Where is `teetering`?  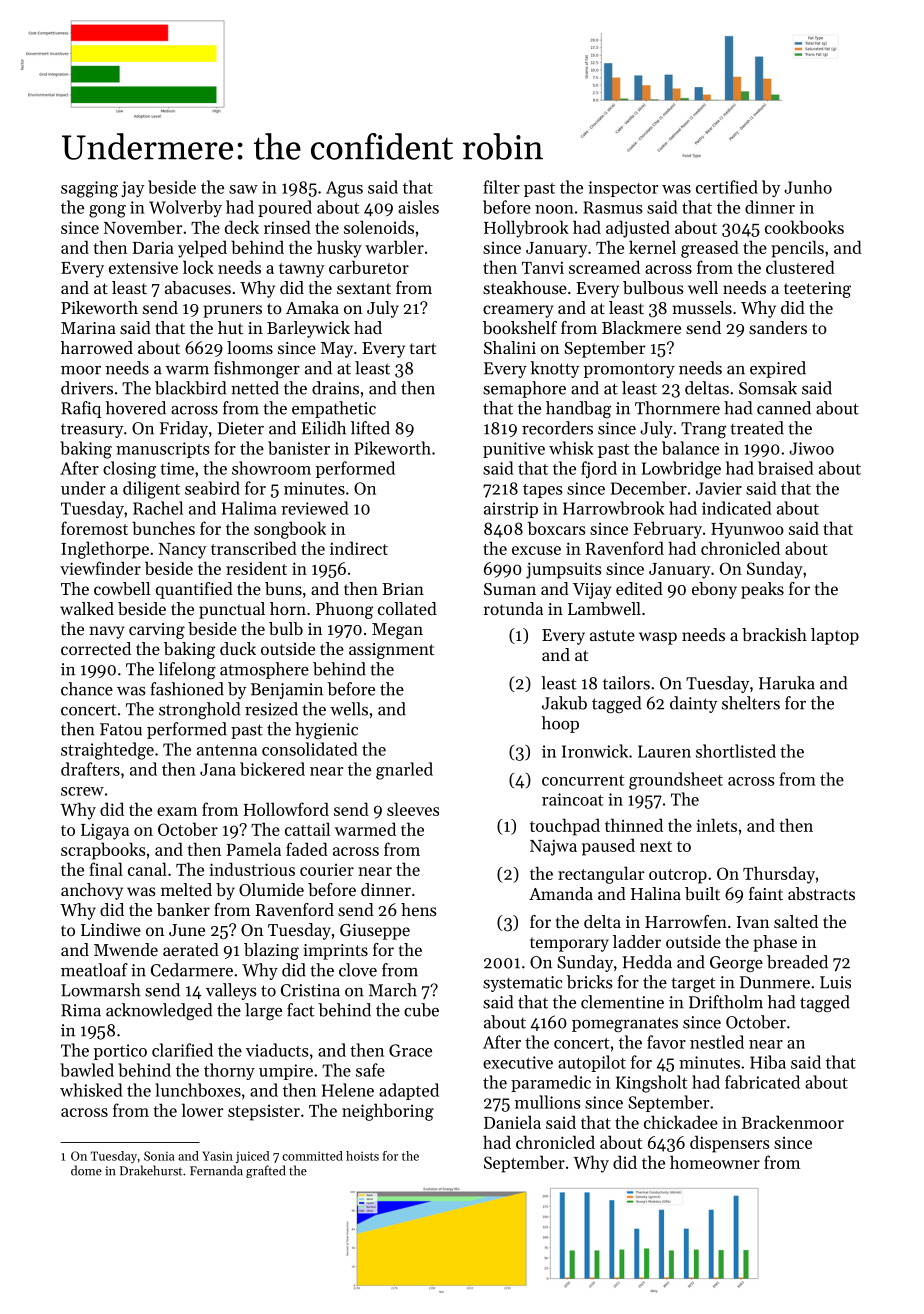
teetering is located at coordinates (817, 290).
